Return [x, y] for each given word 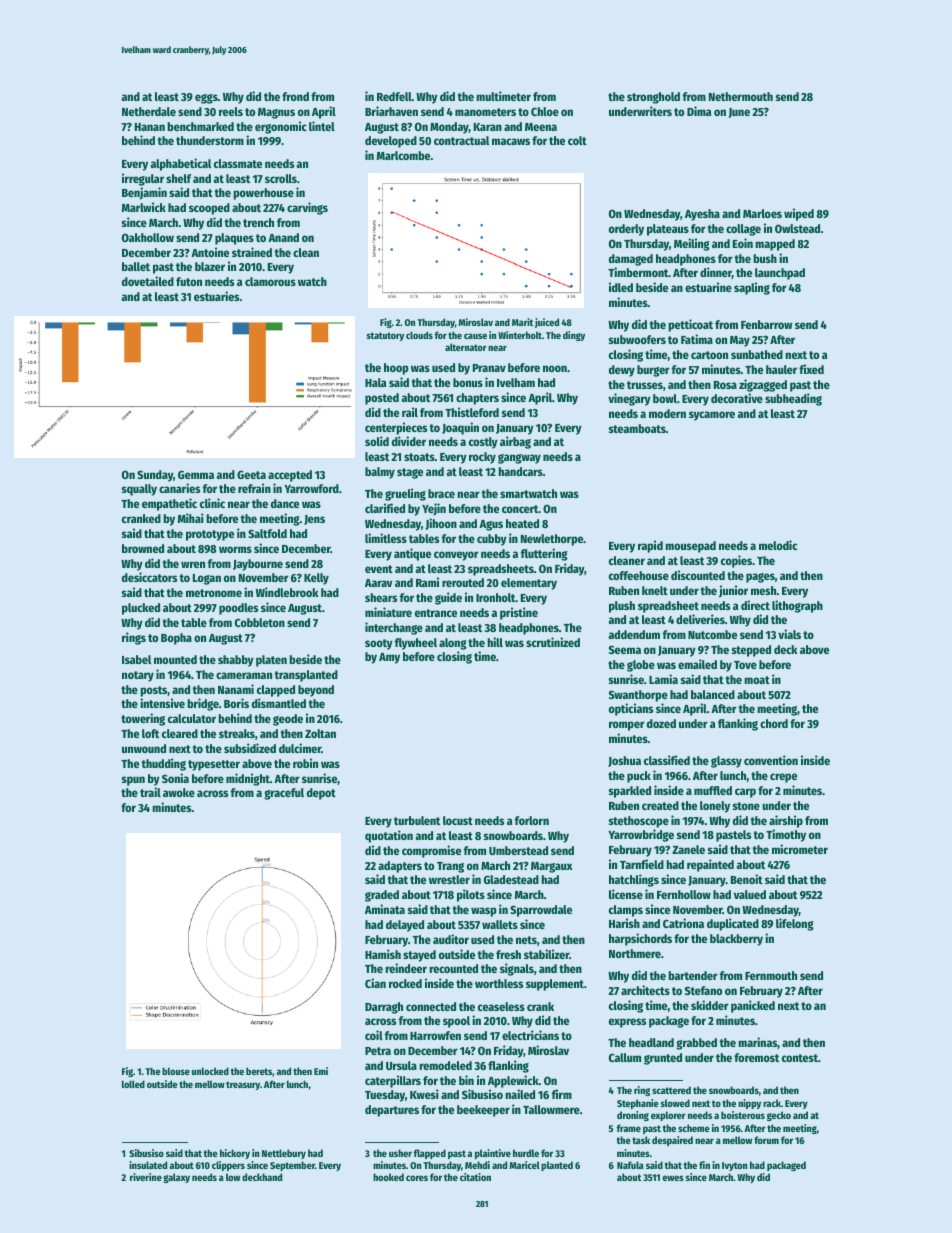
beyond [316, 691]
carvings [307, 208]
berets [259, 1072]
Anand [283, 237]
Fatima [697, 339]
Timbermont [638, 272]
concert [520, 509]
